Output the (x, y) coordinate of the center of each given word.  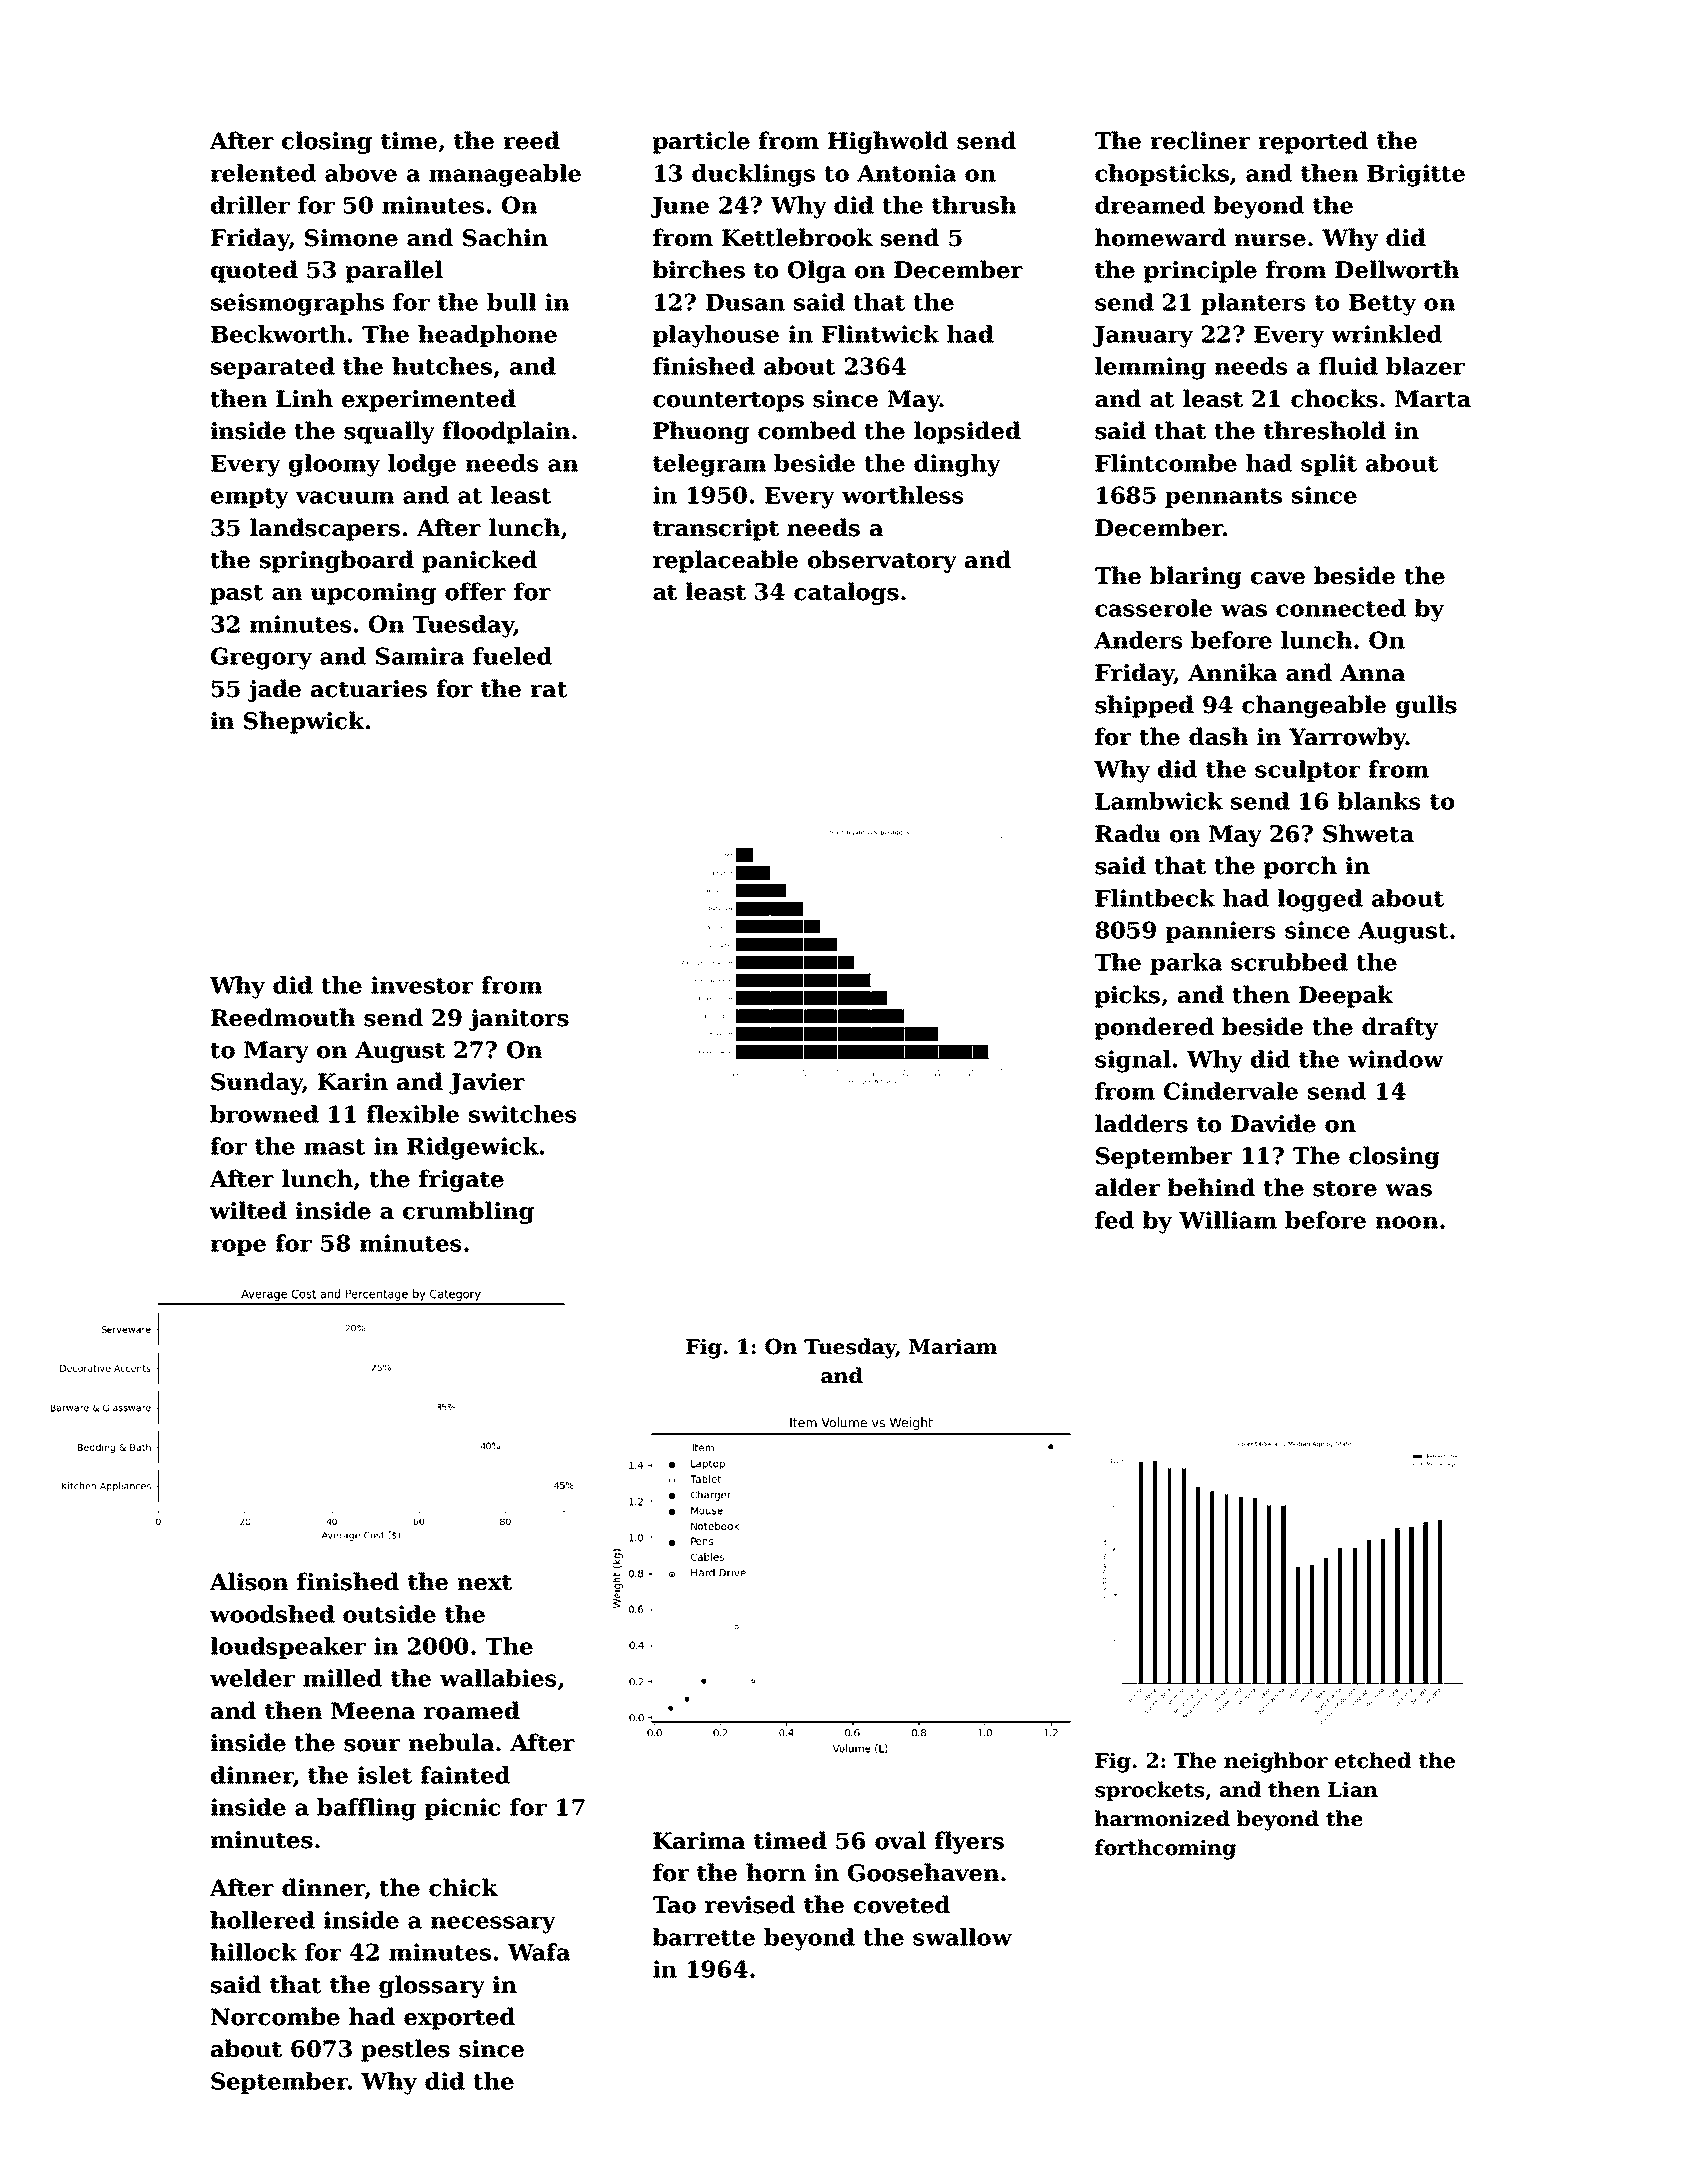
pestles (405, 2050)
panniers (1221, 932)
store (1345, 1189)
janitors (519, 1020)
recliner (1200, 140)
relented (263, 173)
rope (238, 1247)
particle (701, 142)
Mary (276, 1052)
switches (523, 1114)
